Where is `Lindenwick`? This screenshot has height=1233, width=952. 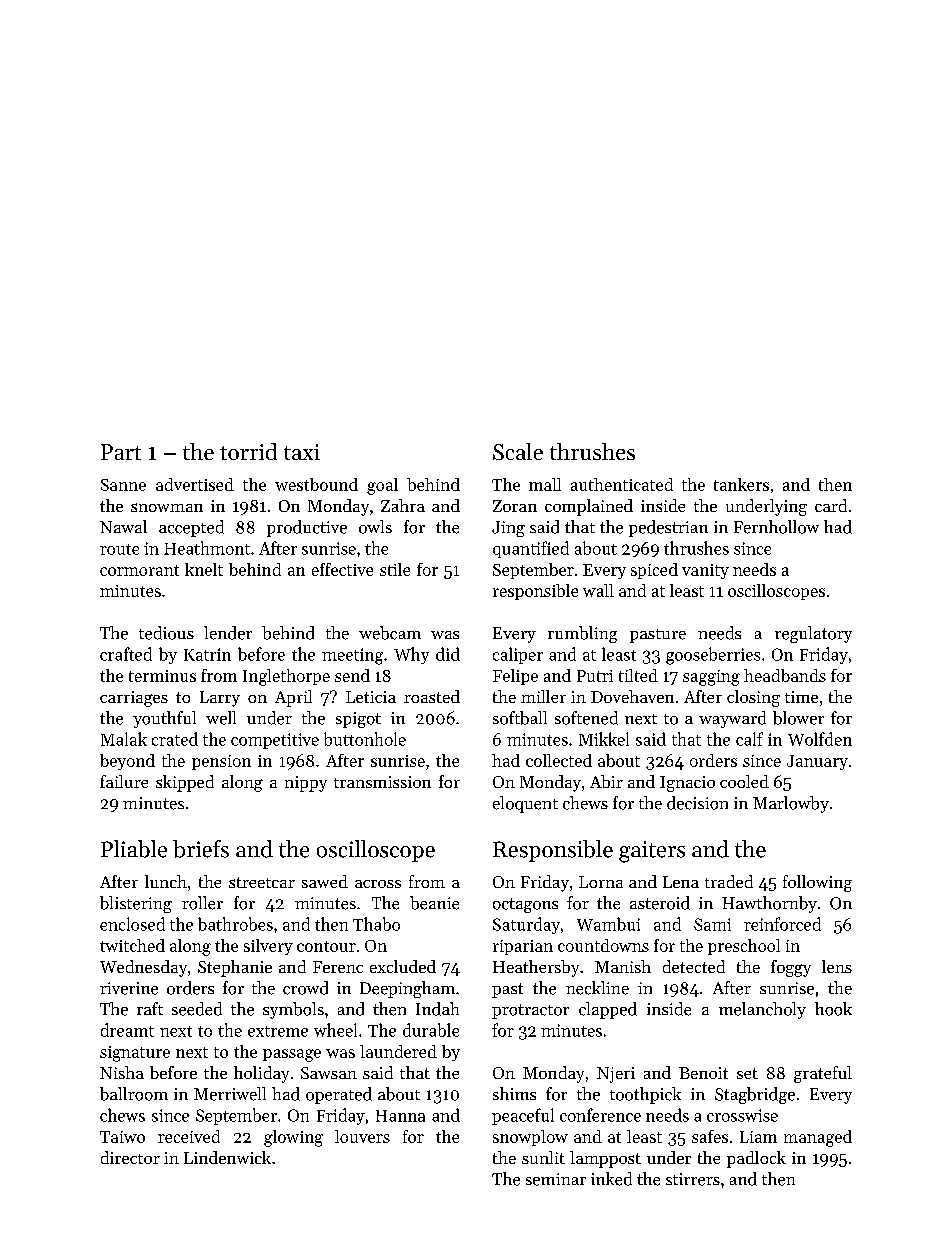 Lindenwick is located at coordinates (227, 1157).
